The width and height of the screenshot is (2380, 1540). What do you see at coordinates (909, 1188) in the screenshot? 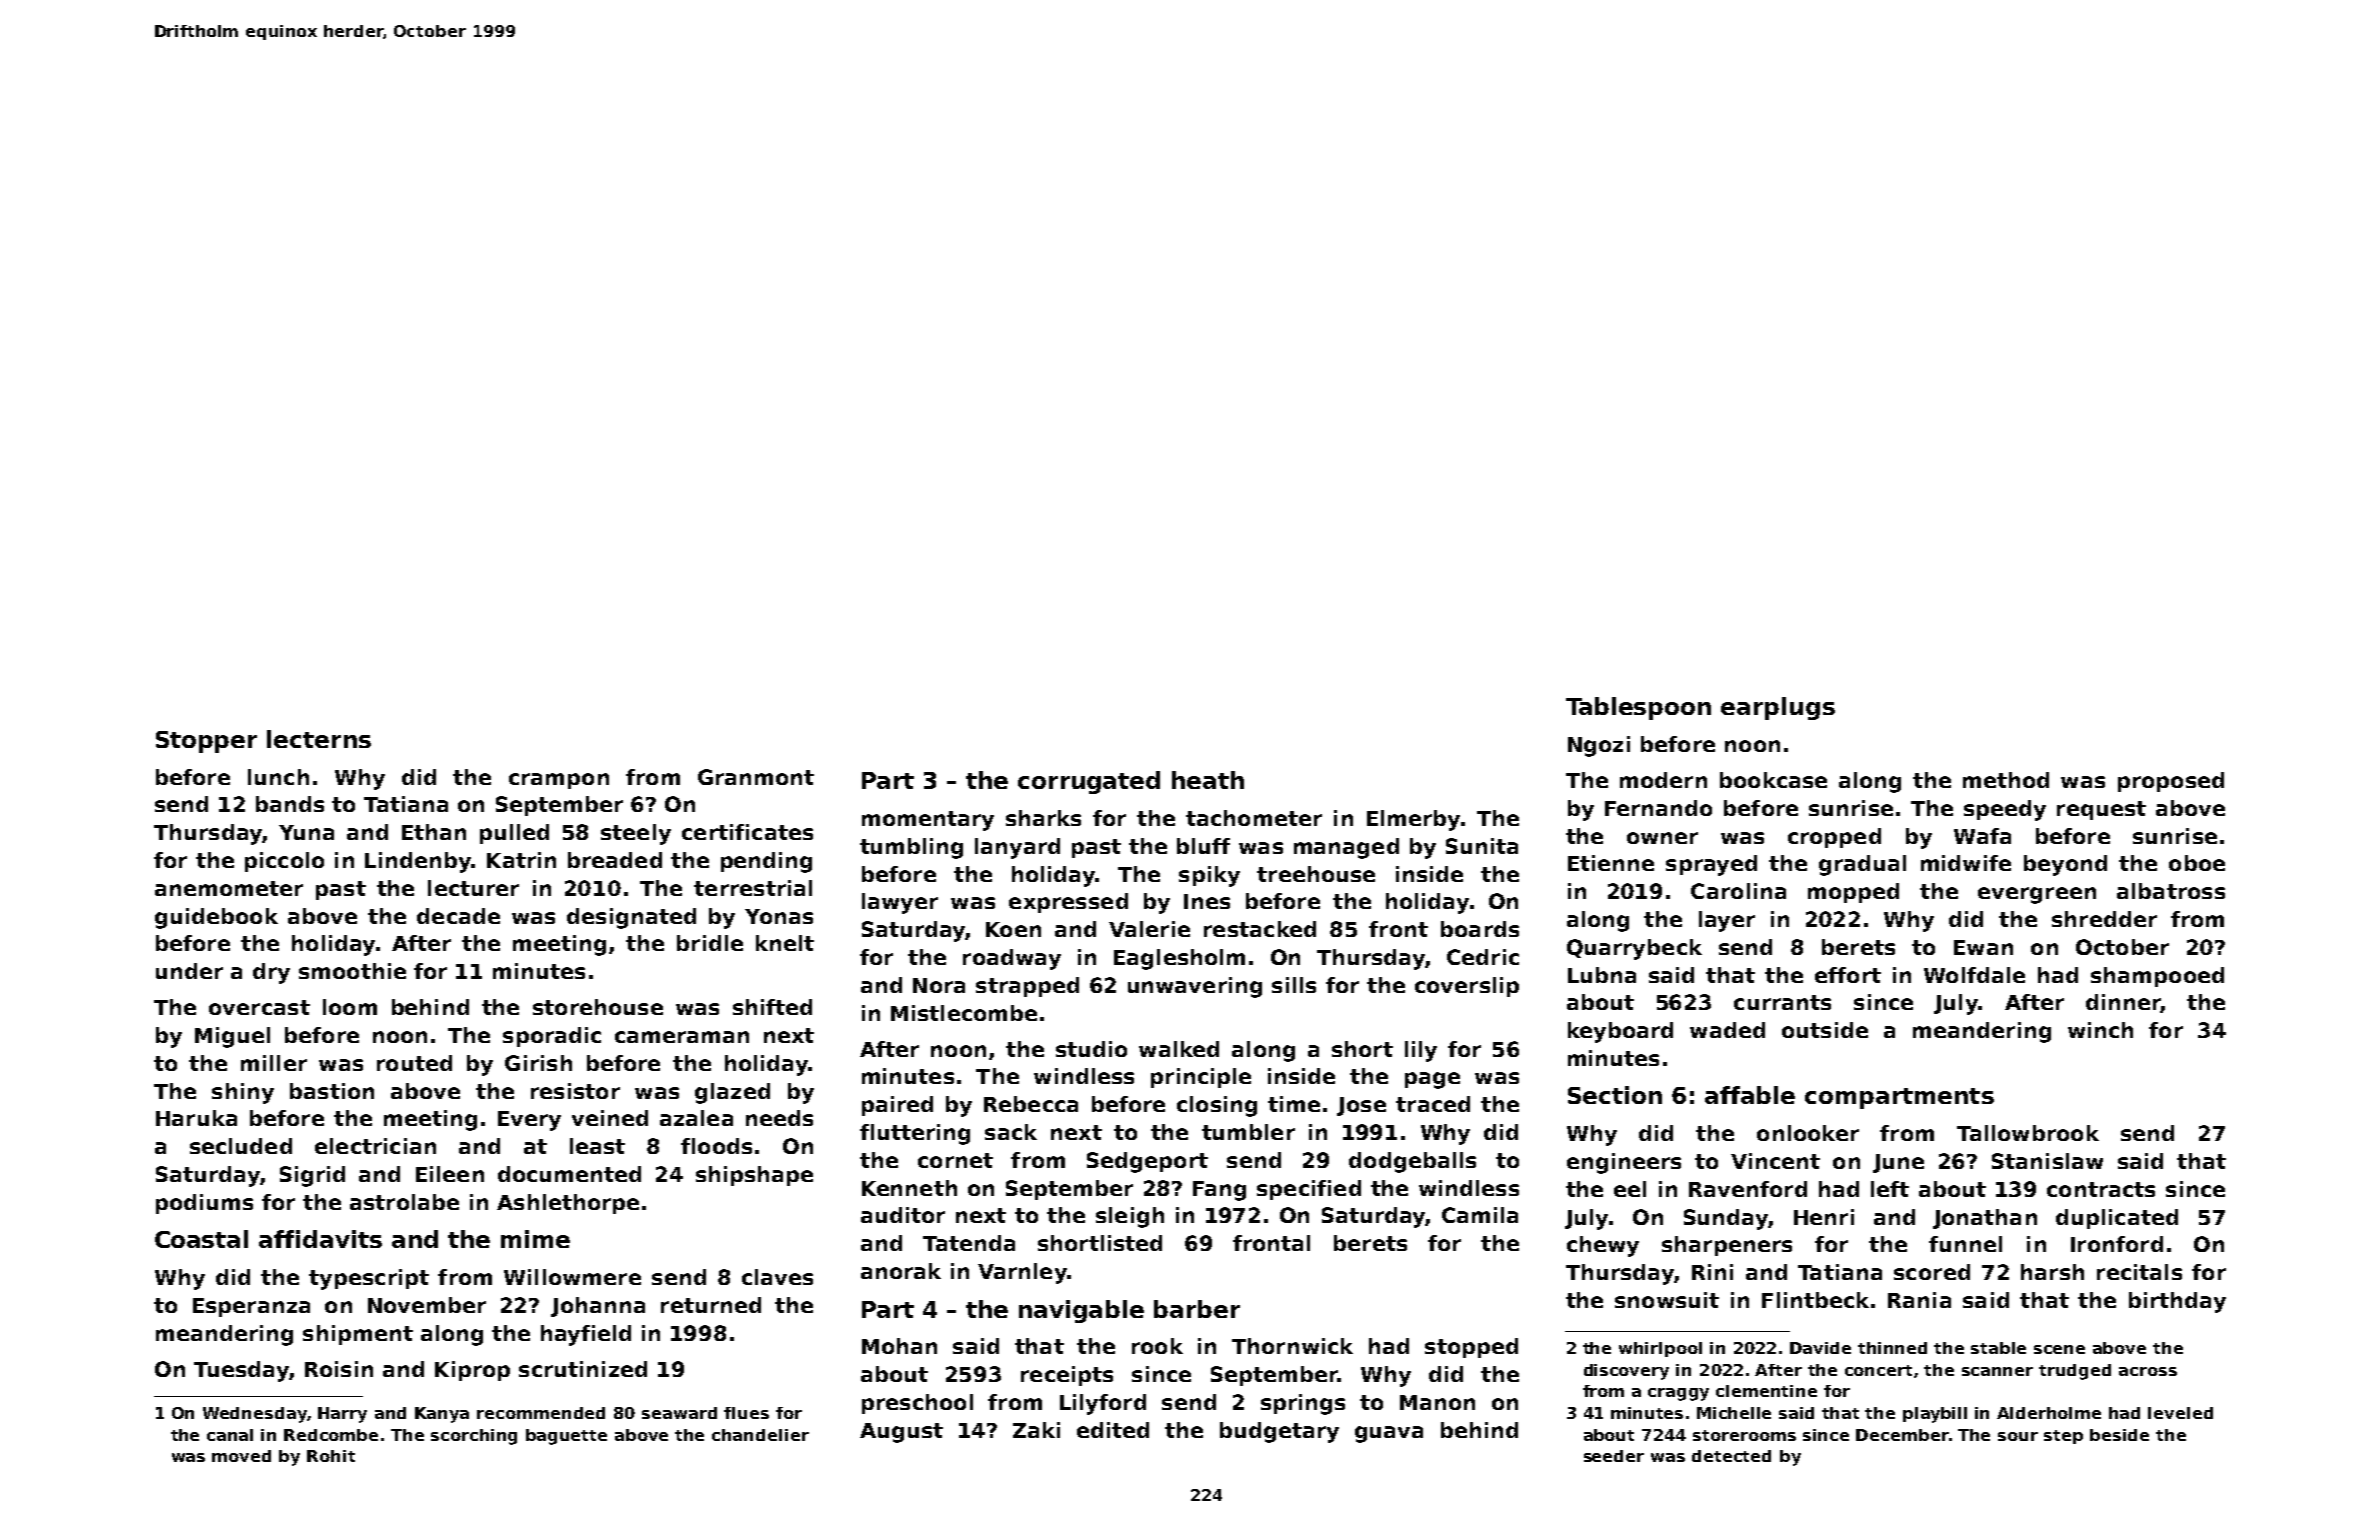
I see `Kenneth` at bounding box center [909, 1188].
